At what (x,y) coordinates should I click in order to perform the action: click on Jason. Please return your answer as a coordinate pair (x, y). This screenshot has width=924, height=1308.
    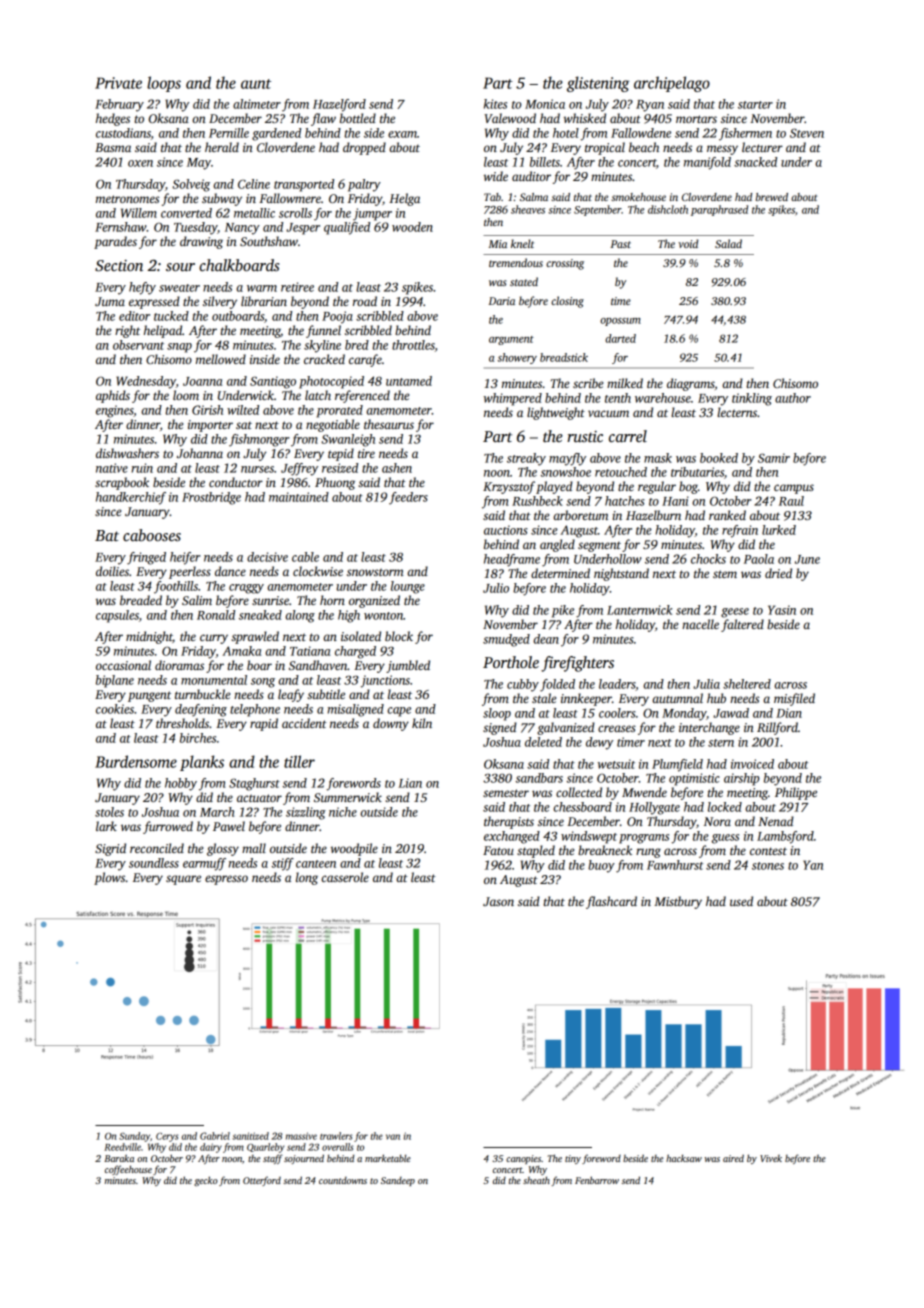
    Looking at the image, I should click on (498, 901).
